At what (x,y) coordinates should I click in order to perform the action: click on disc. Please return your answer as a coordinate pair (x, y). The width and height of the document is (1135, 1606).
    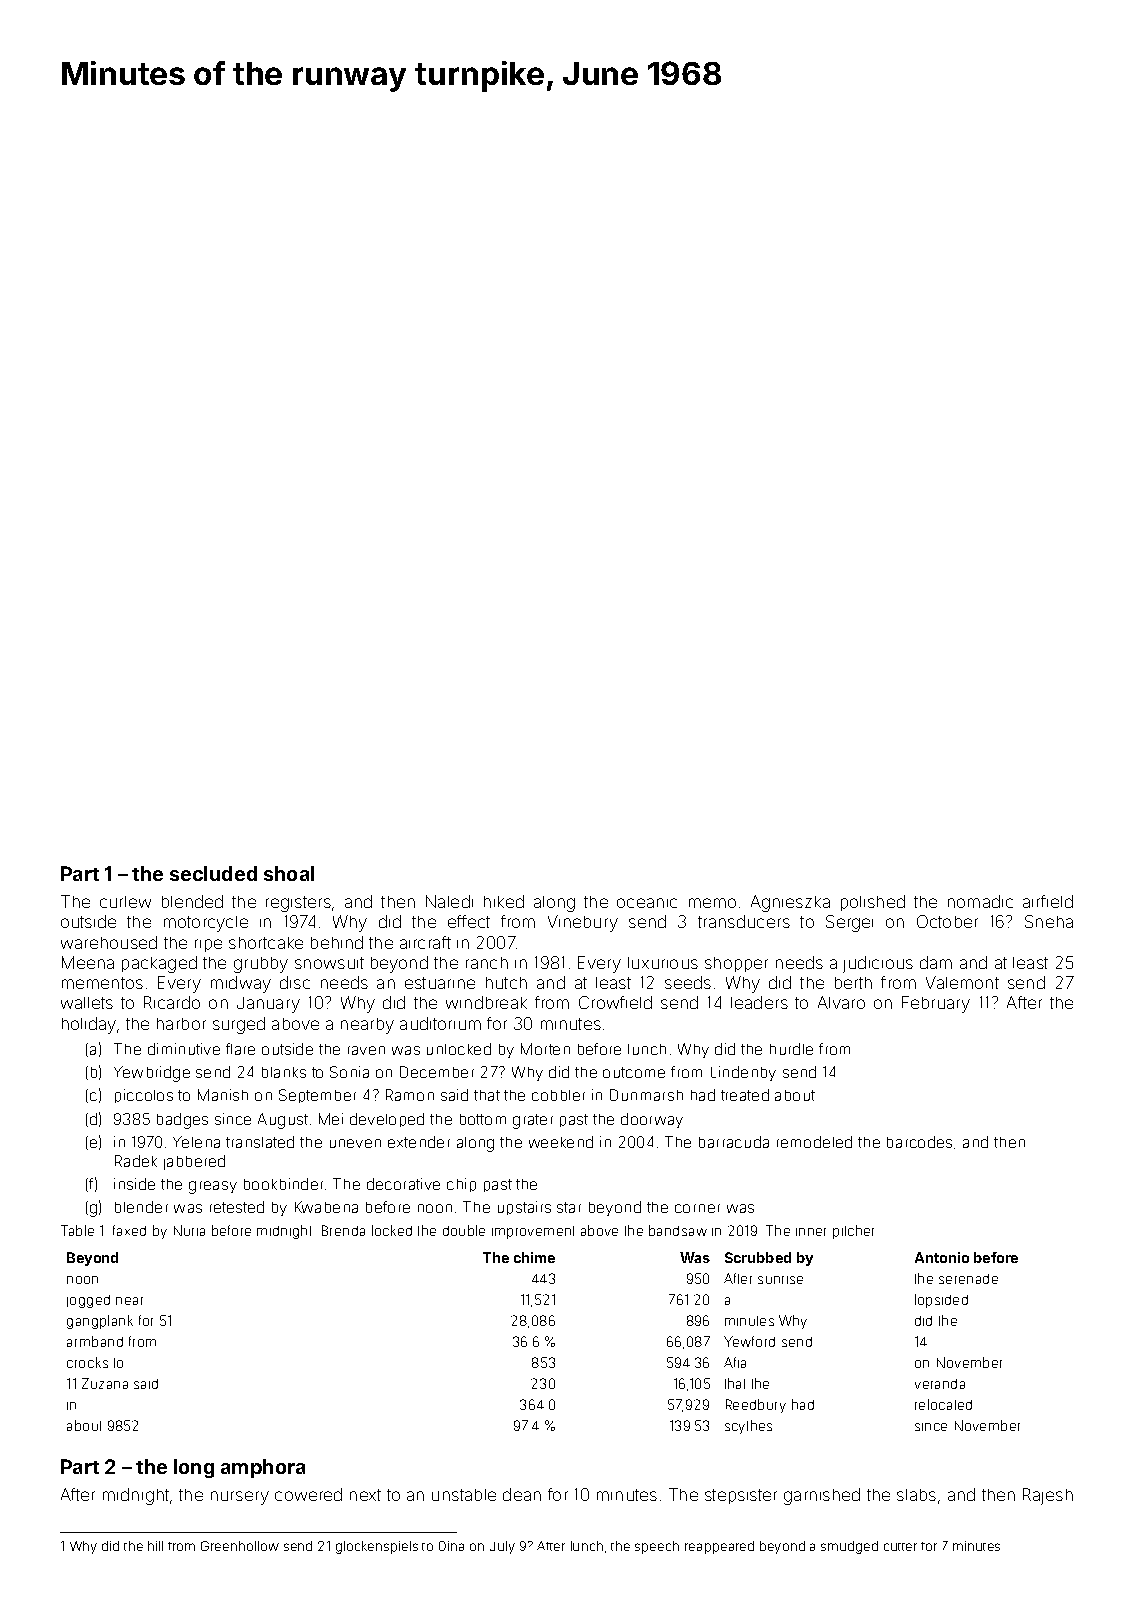
    Looking at the image, I should click on (295, 982).
